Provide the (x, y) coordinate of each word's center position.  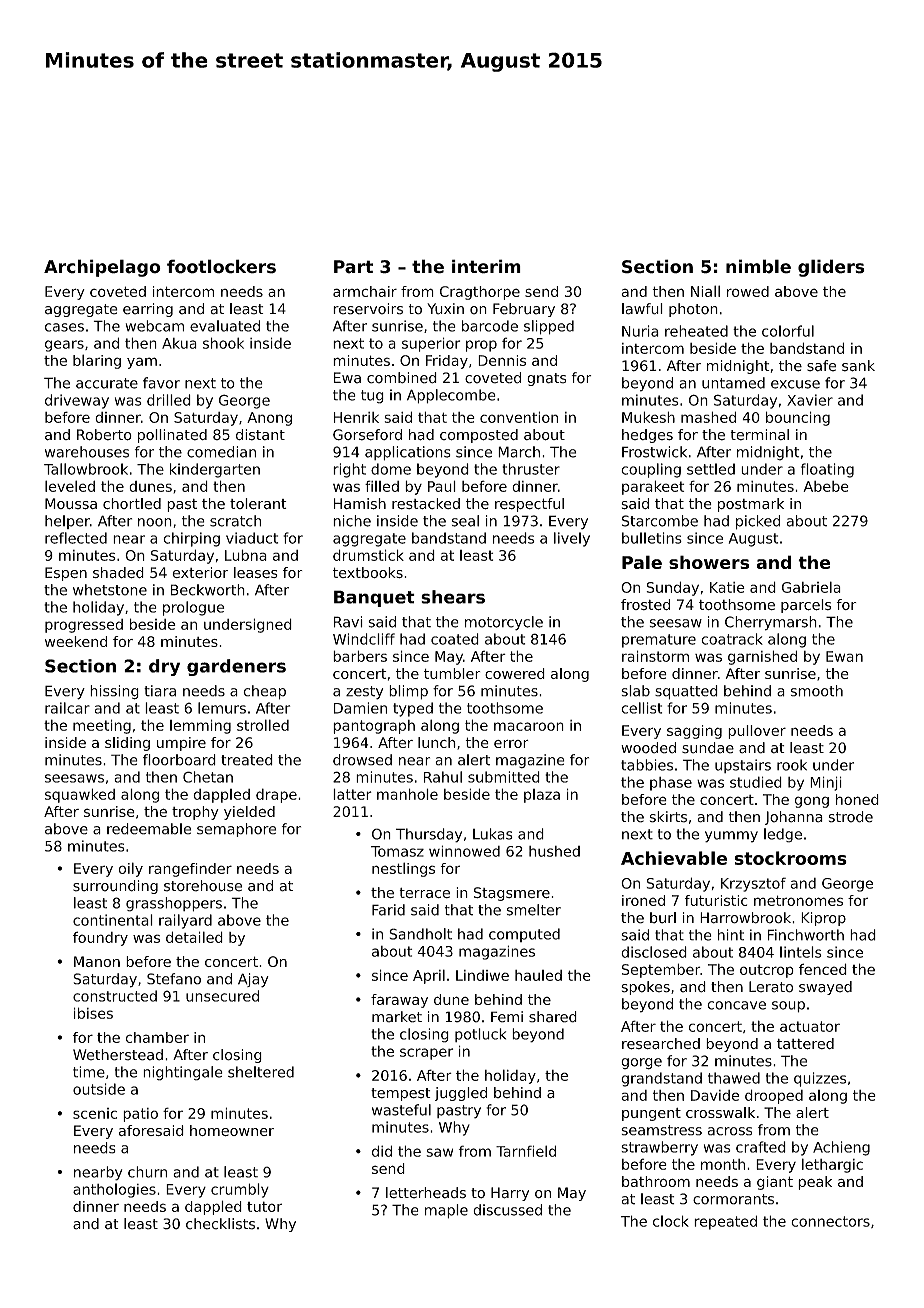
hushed (554, 851)
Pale (642, 562)
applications (408, 453)
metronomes (798, 900)
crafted (761, 1147)
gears (64, 346)
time (89, 1072)
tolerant (258, 504)
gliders (831, 268)
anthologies (114, 1190)
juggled (461, 1094)
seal (465, 521)
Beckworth (208, 590)
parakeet (653, 487)
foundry (100, 938)
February (524, 310)
